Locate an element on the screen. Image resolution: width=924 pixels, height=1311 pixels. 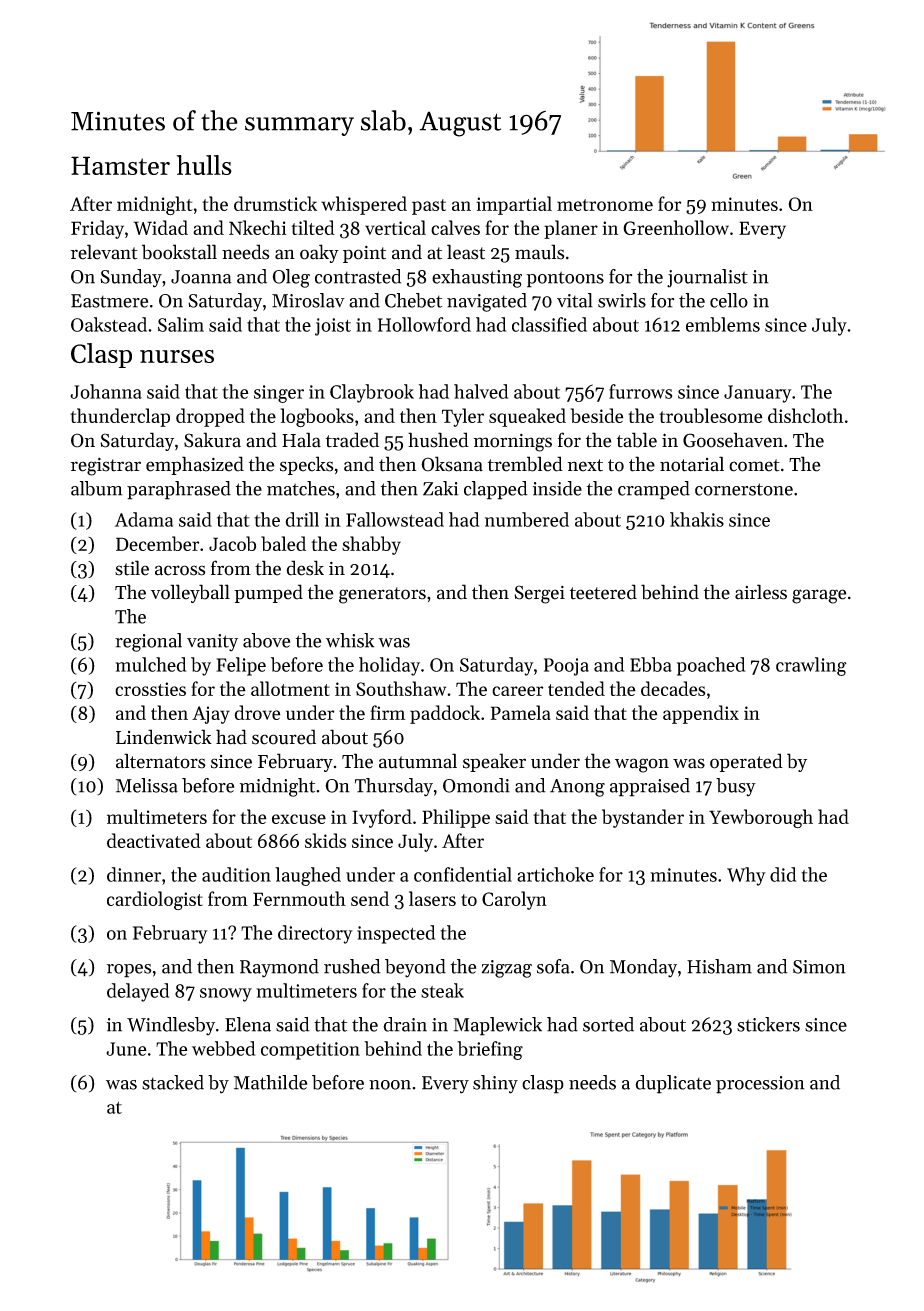
Melissa is located at coordinates (147, 785).
